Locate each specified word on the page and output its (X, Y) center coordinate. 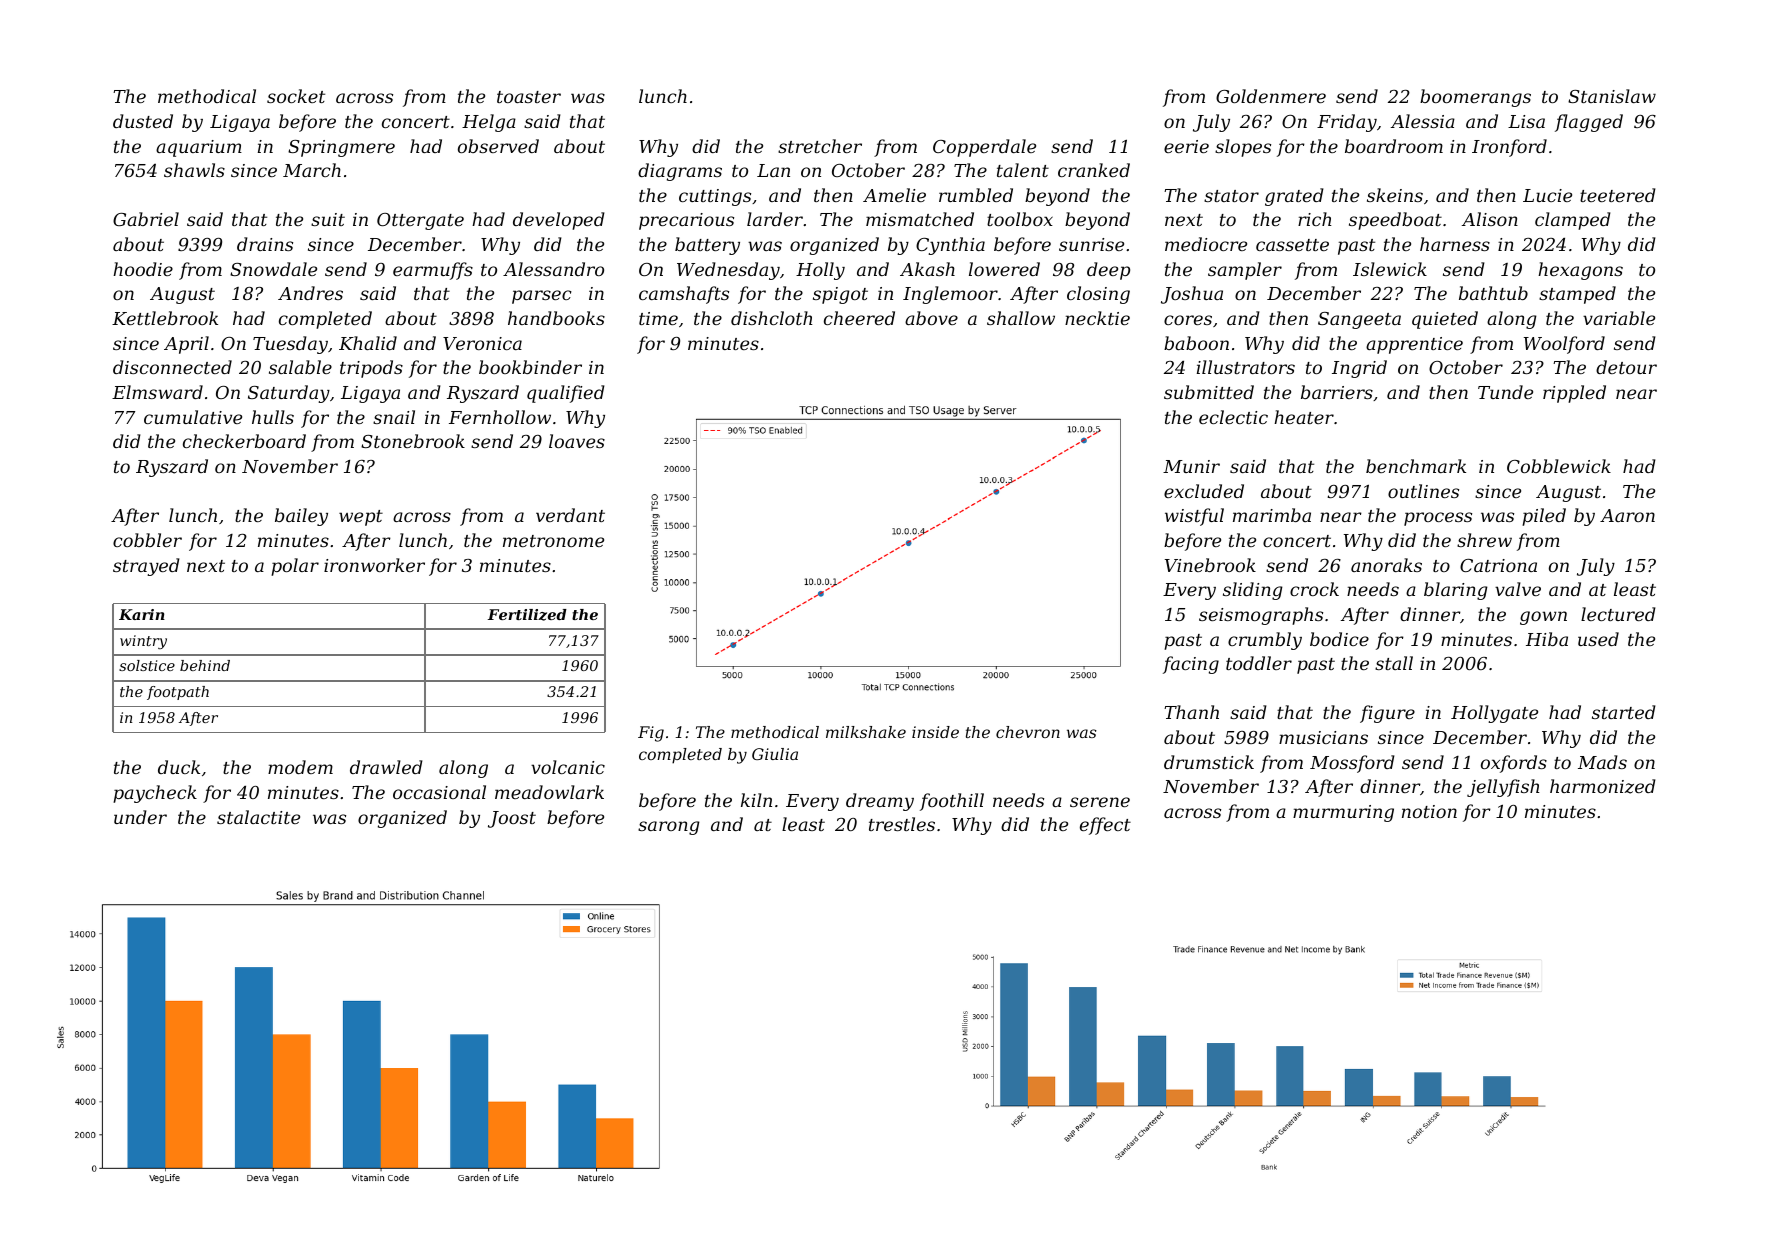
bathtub (1493, 293)
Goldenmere (1271, 96)
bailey (301, 517)
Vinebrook (1210, 565)
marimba (1272, 515)
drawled (386, 767)
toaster (529, 97)
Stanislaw (1612, 96)
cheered (859, 318)
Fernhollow (500, 417)
